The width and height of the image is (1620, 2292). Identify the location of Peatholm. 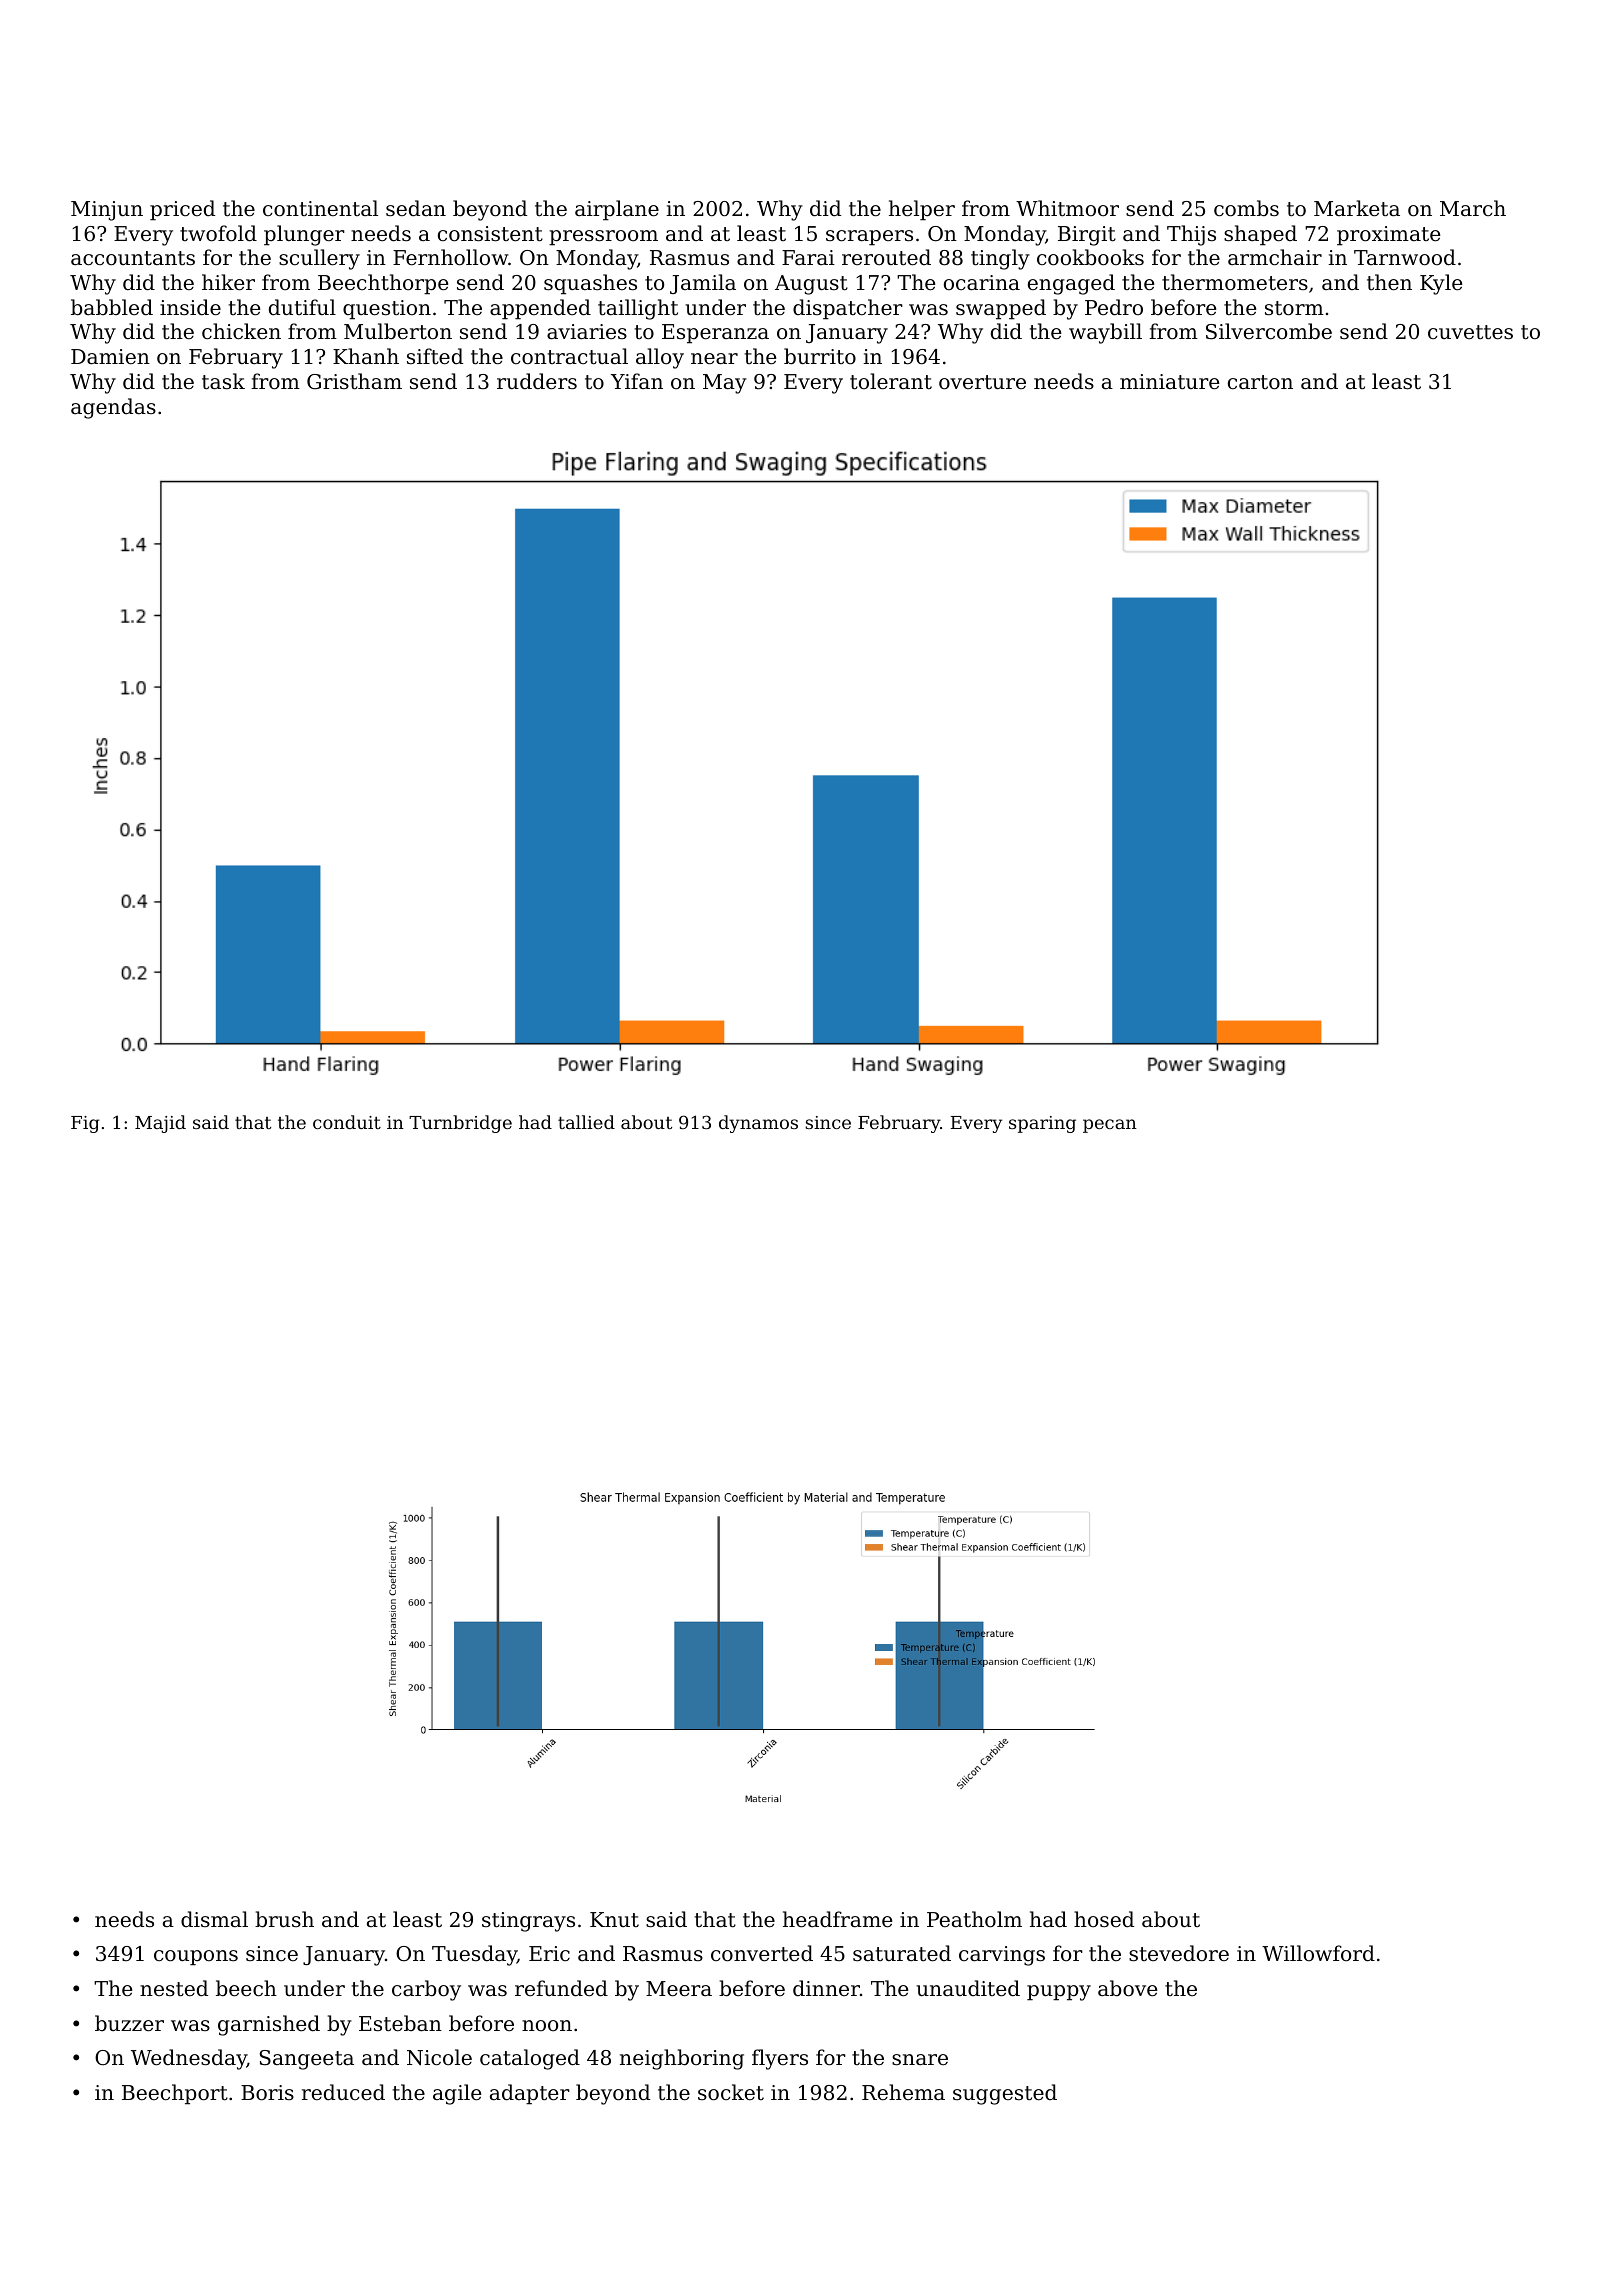
(974, 1919).
